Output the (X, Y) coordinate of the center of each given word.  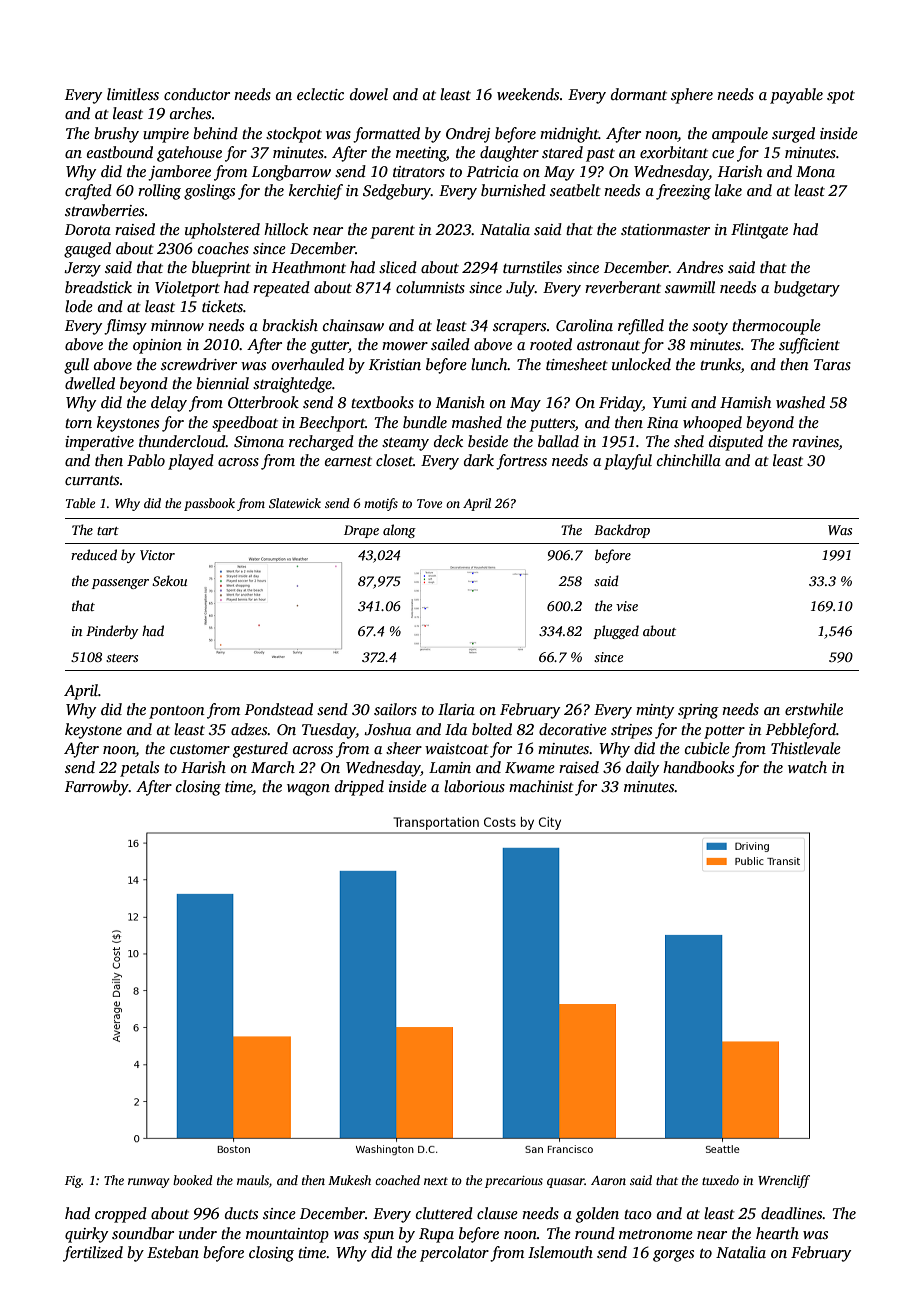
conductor (197, 94)
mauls (253, 1180)
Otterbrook (263, 402)
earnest (348, 461)
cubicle (707, 748)
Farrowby (97, 788)
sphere (692, 96)
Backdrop (622, 531)
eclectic (320, 94)
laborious (474, 786)
